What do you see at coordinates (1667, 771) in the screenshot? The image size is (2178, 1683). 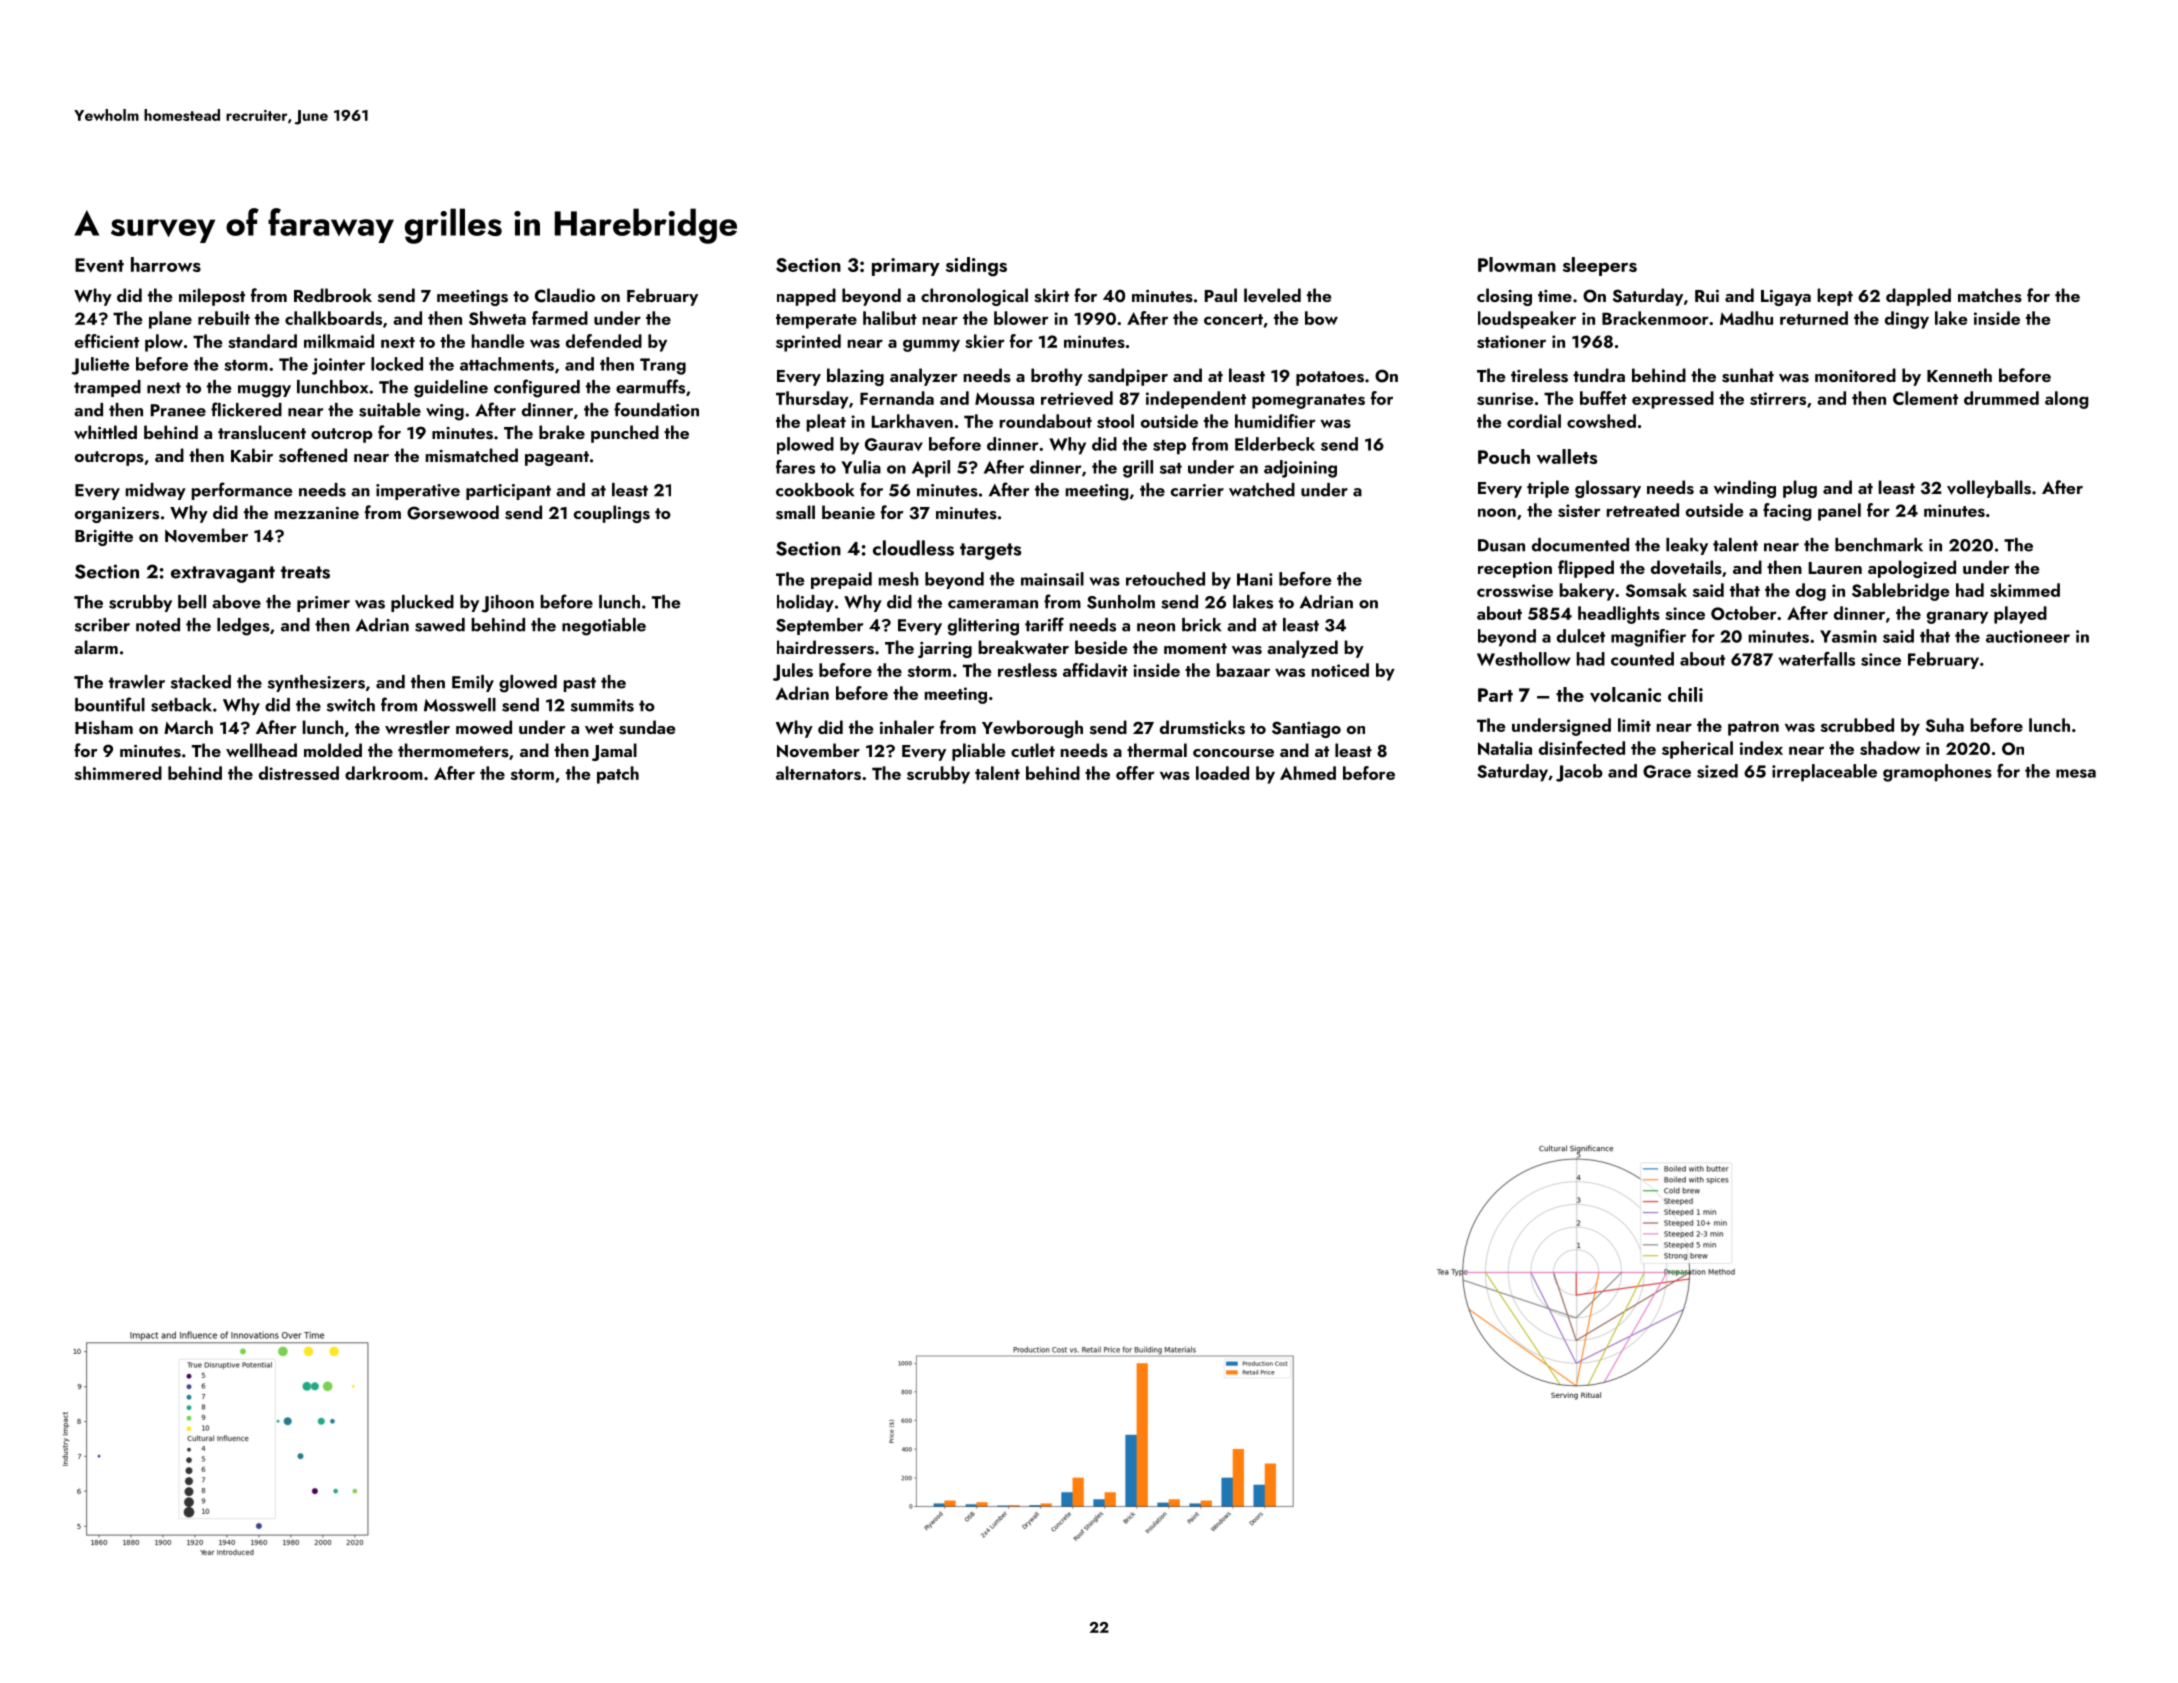 I see `Grace` at bounding box center [1667, 771].
